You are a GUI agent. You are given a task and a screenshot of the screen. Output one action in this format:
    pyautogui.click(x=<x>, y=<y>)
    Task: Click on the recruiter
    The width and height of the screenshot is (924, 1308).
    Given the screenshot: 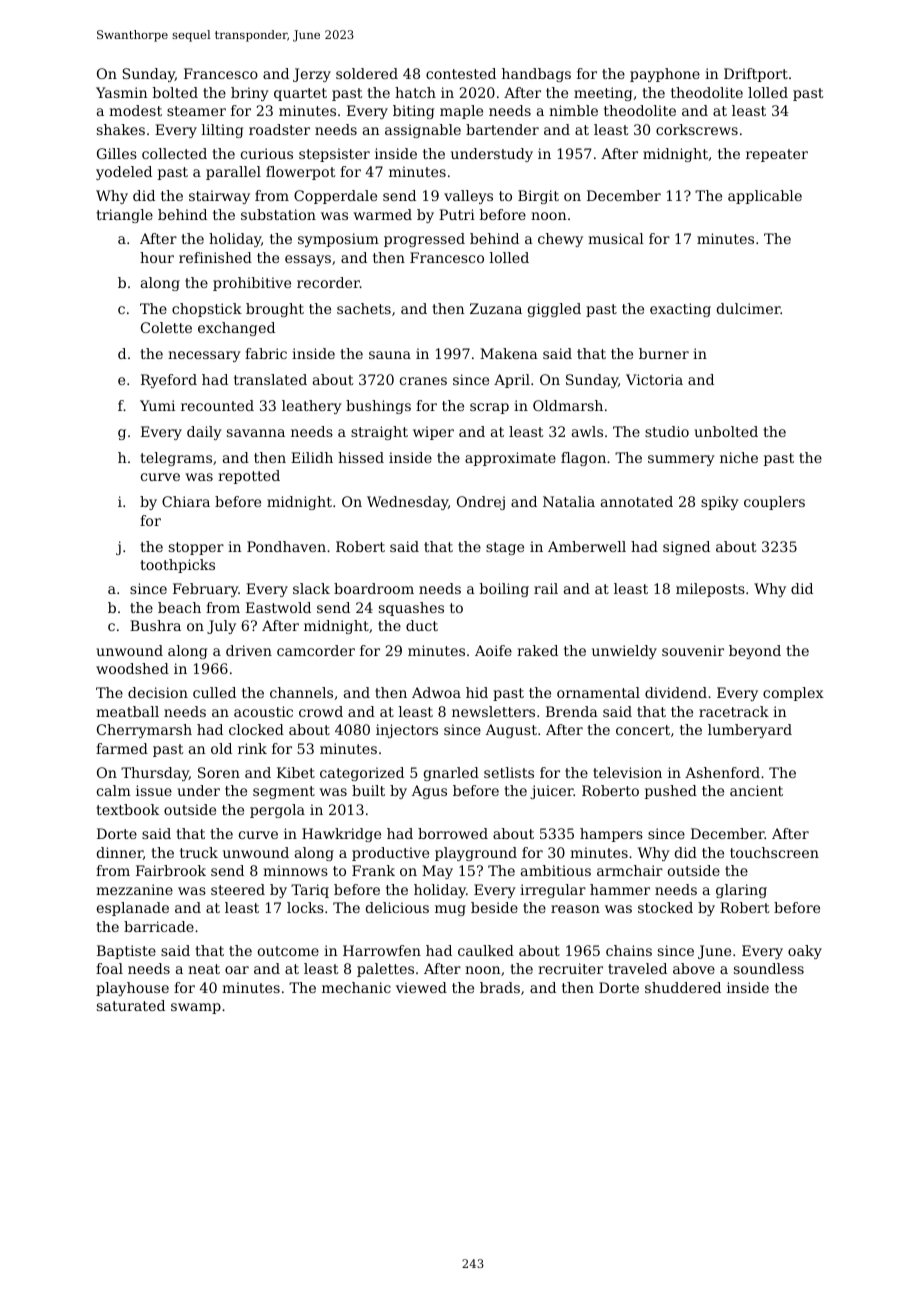 What is the action you would take?
    pyautogui.click(x=570, y=968)
